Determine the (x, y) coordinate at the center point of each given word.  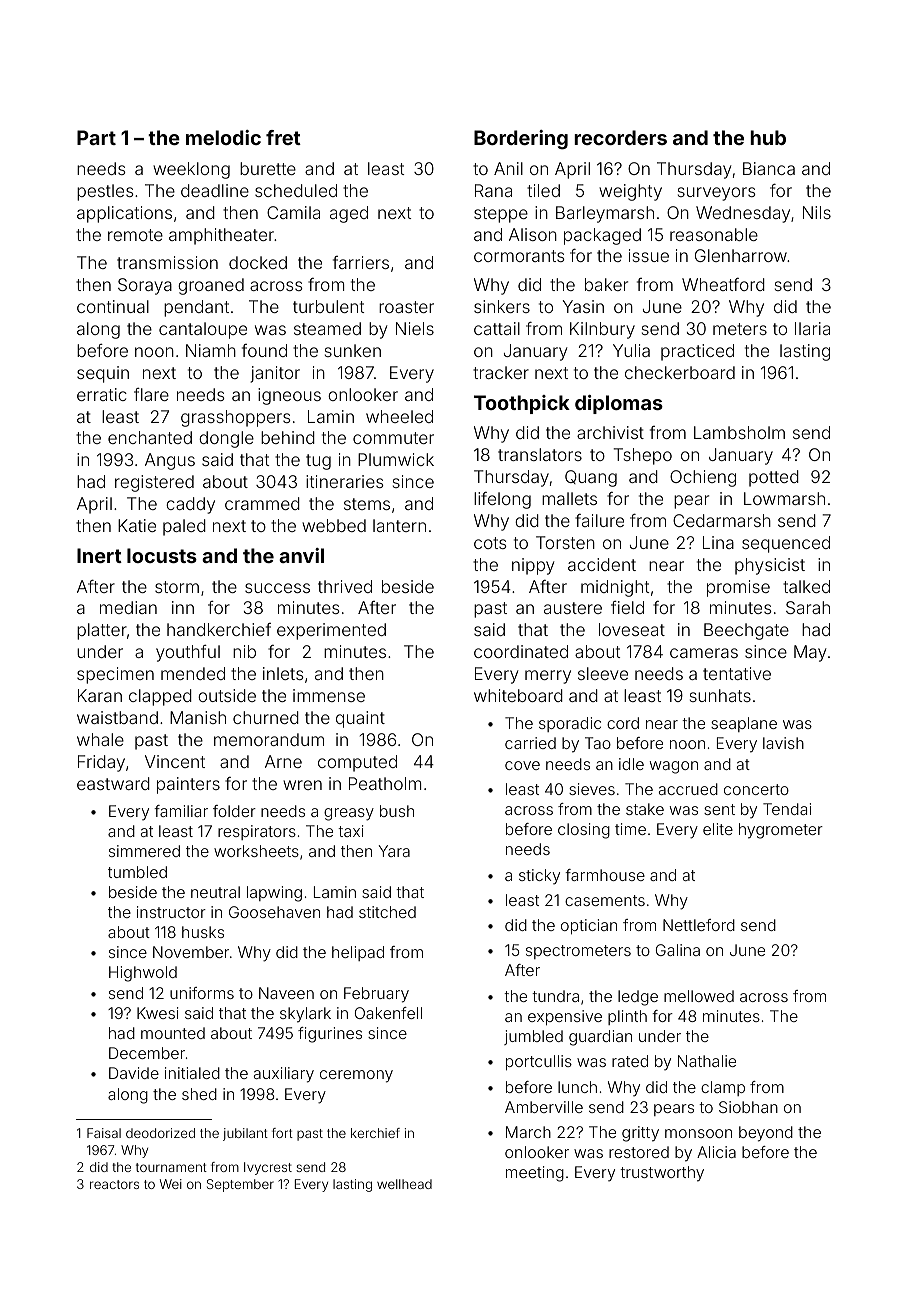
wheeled (399, 416)
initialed (192, 1073)
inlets (283, 673)
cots (490, 543)
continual (113, 306)
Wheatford (723, 284)
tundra (555, 996)
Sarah (808, 607)
